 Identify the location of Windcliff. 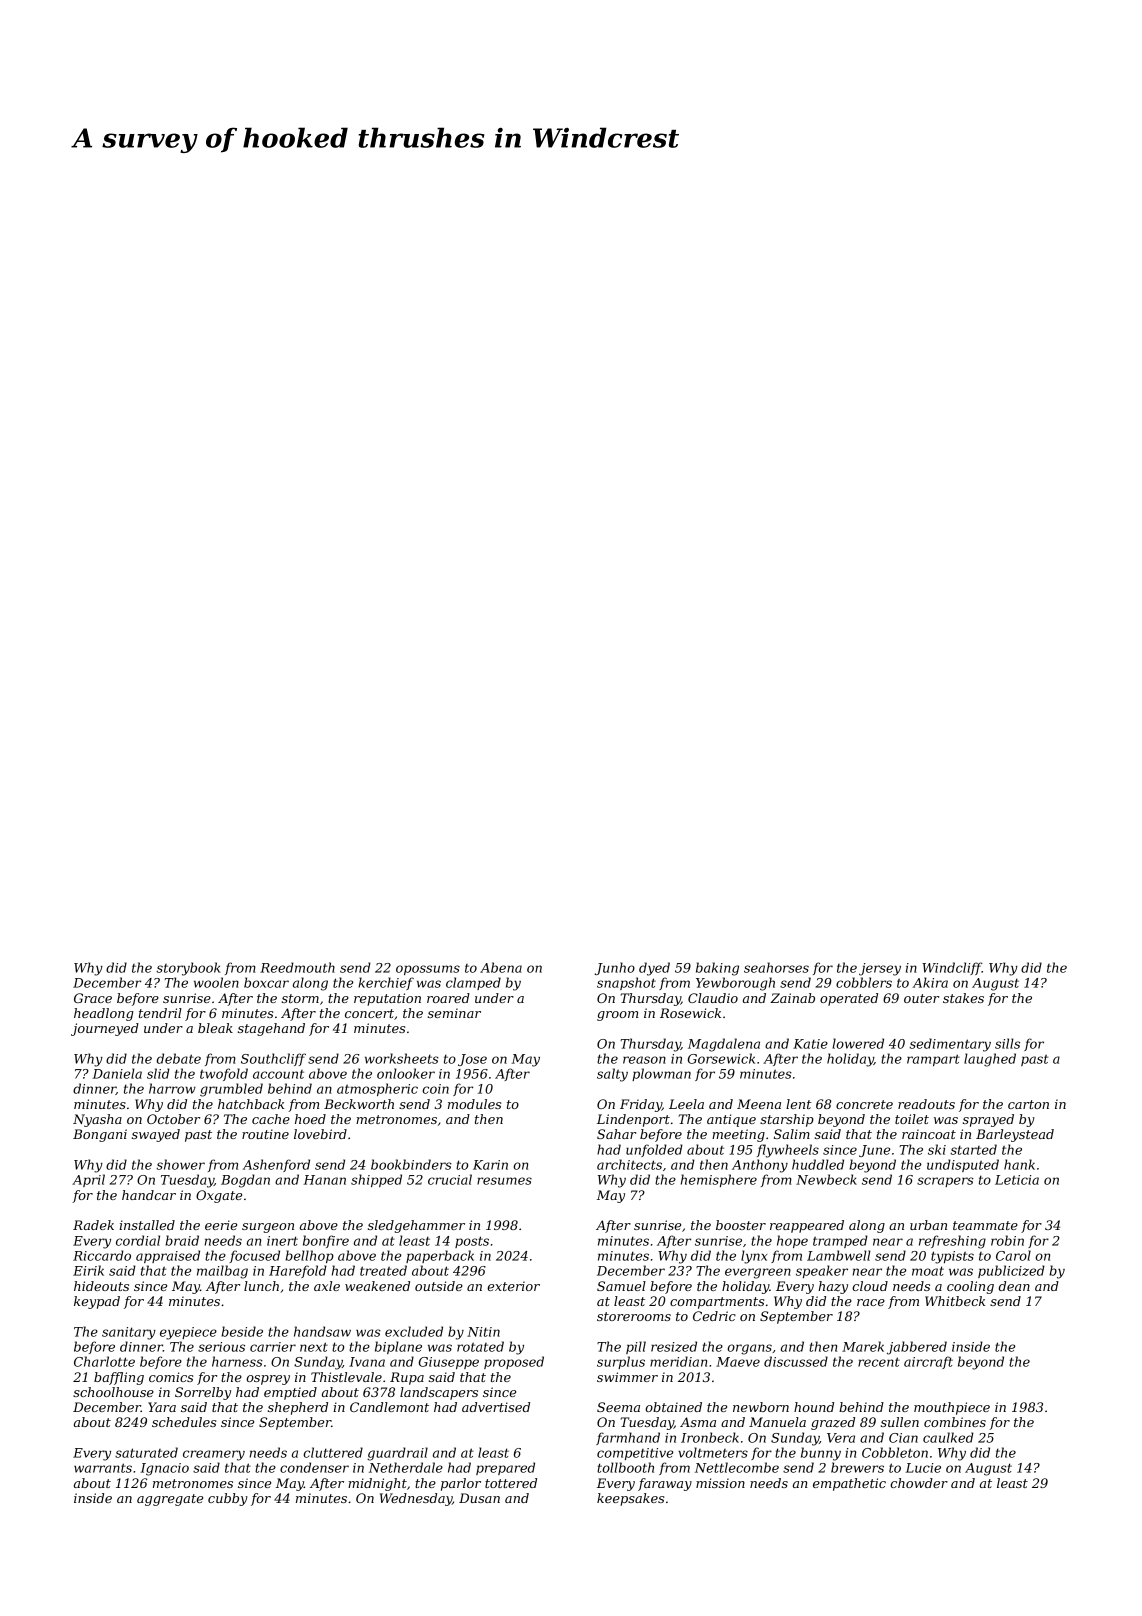
(952, 968).
